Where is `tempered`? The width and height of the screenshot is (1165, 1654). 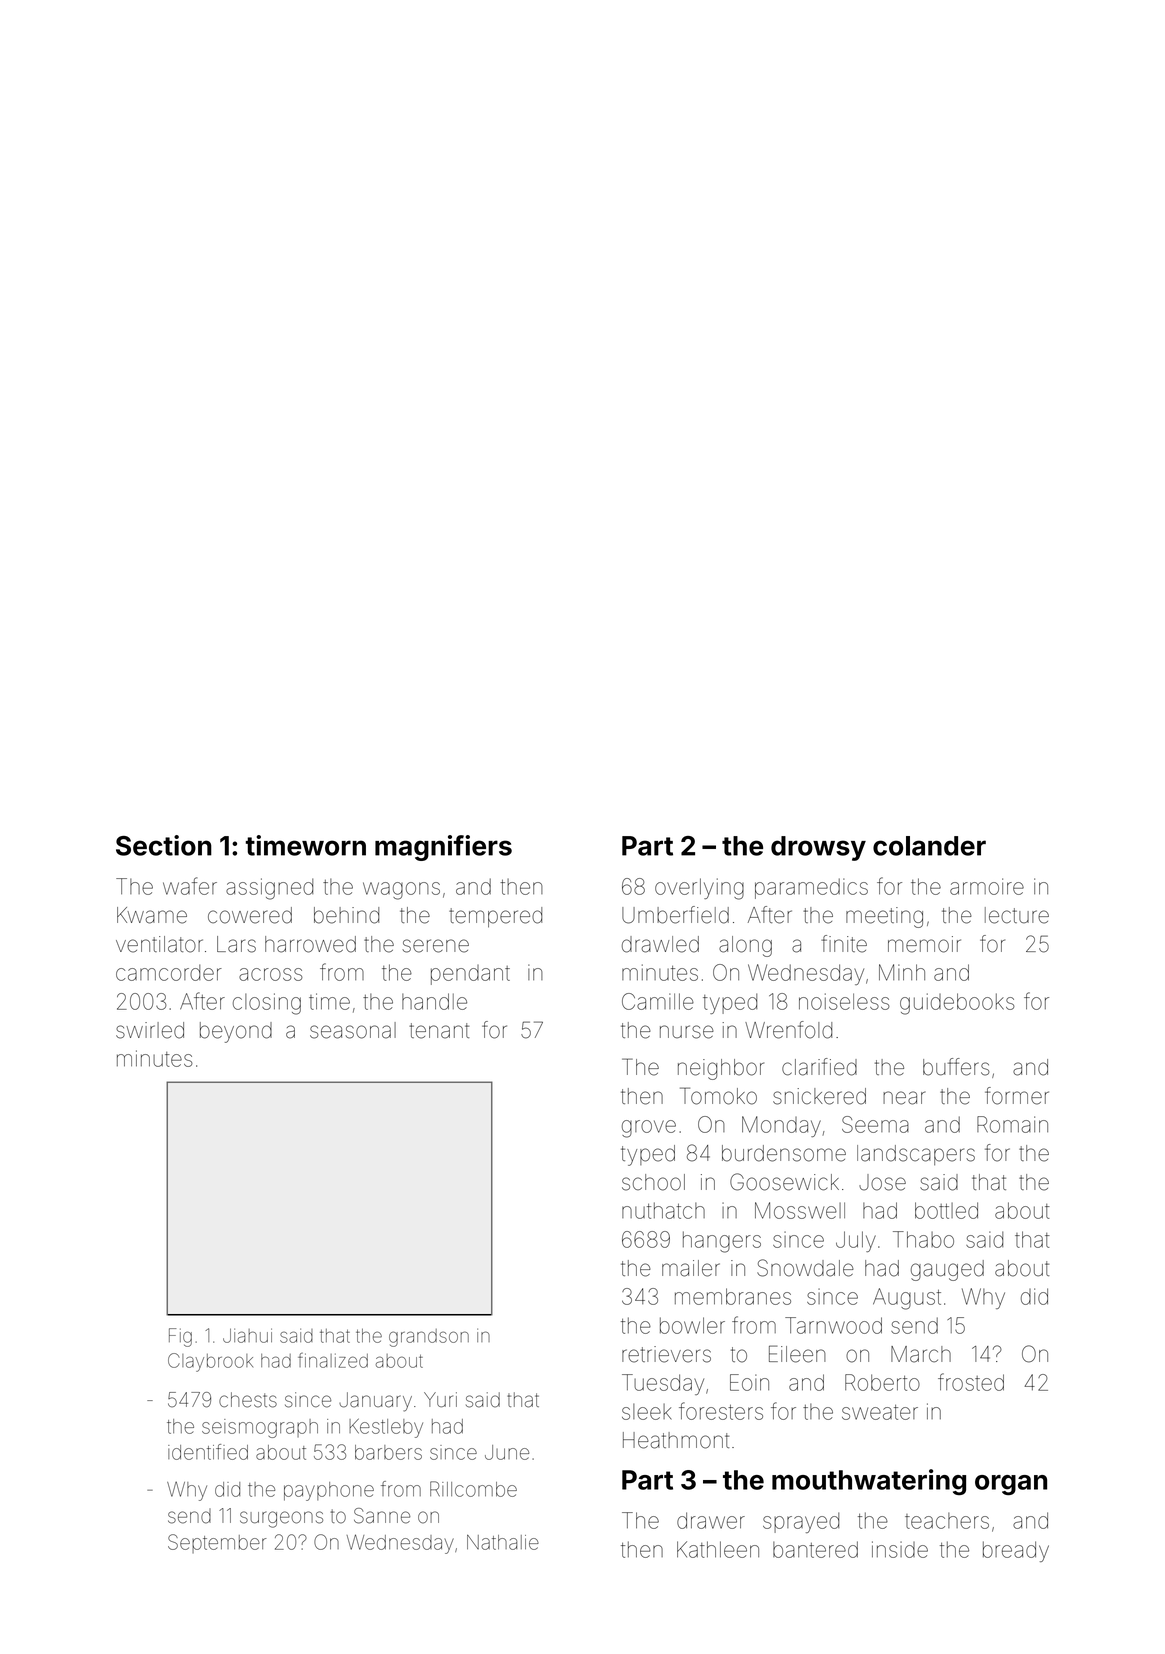 tempered is located at coordinates (495, 917).
